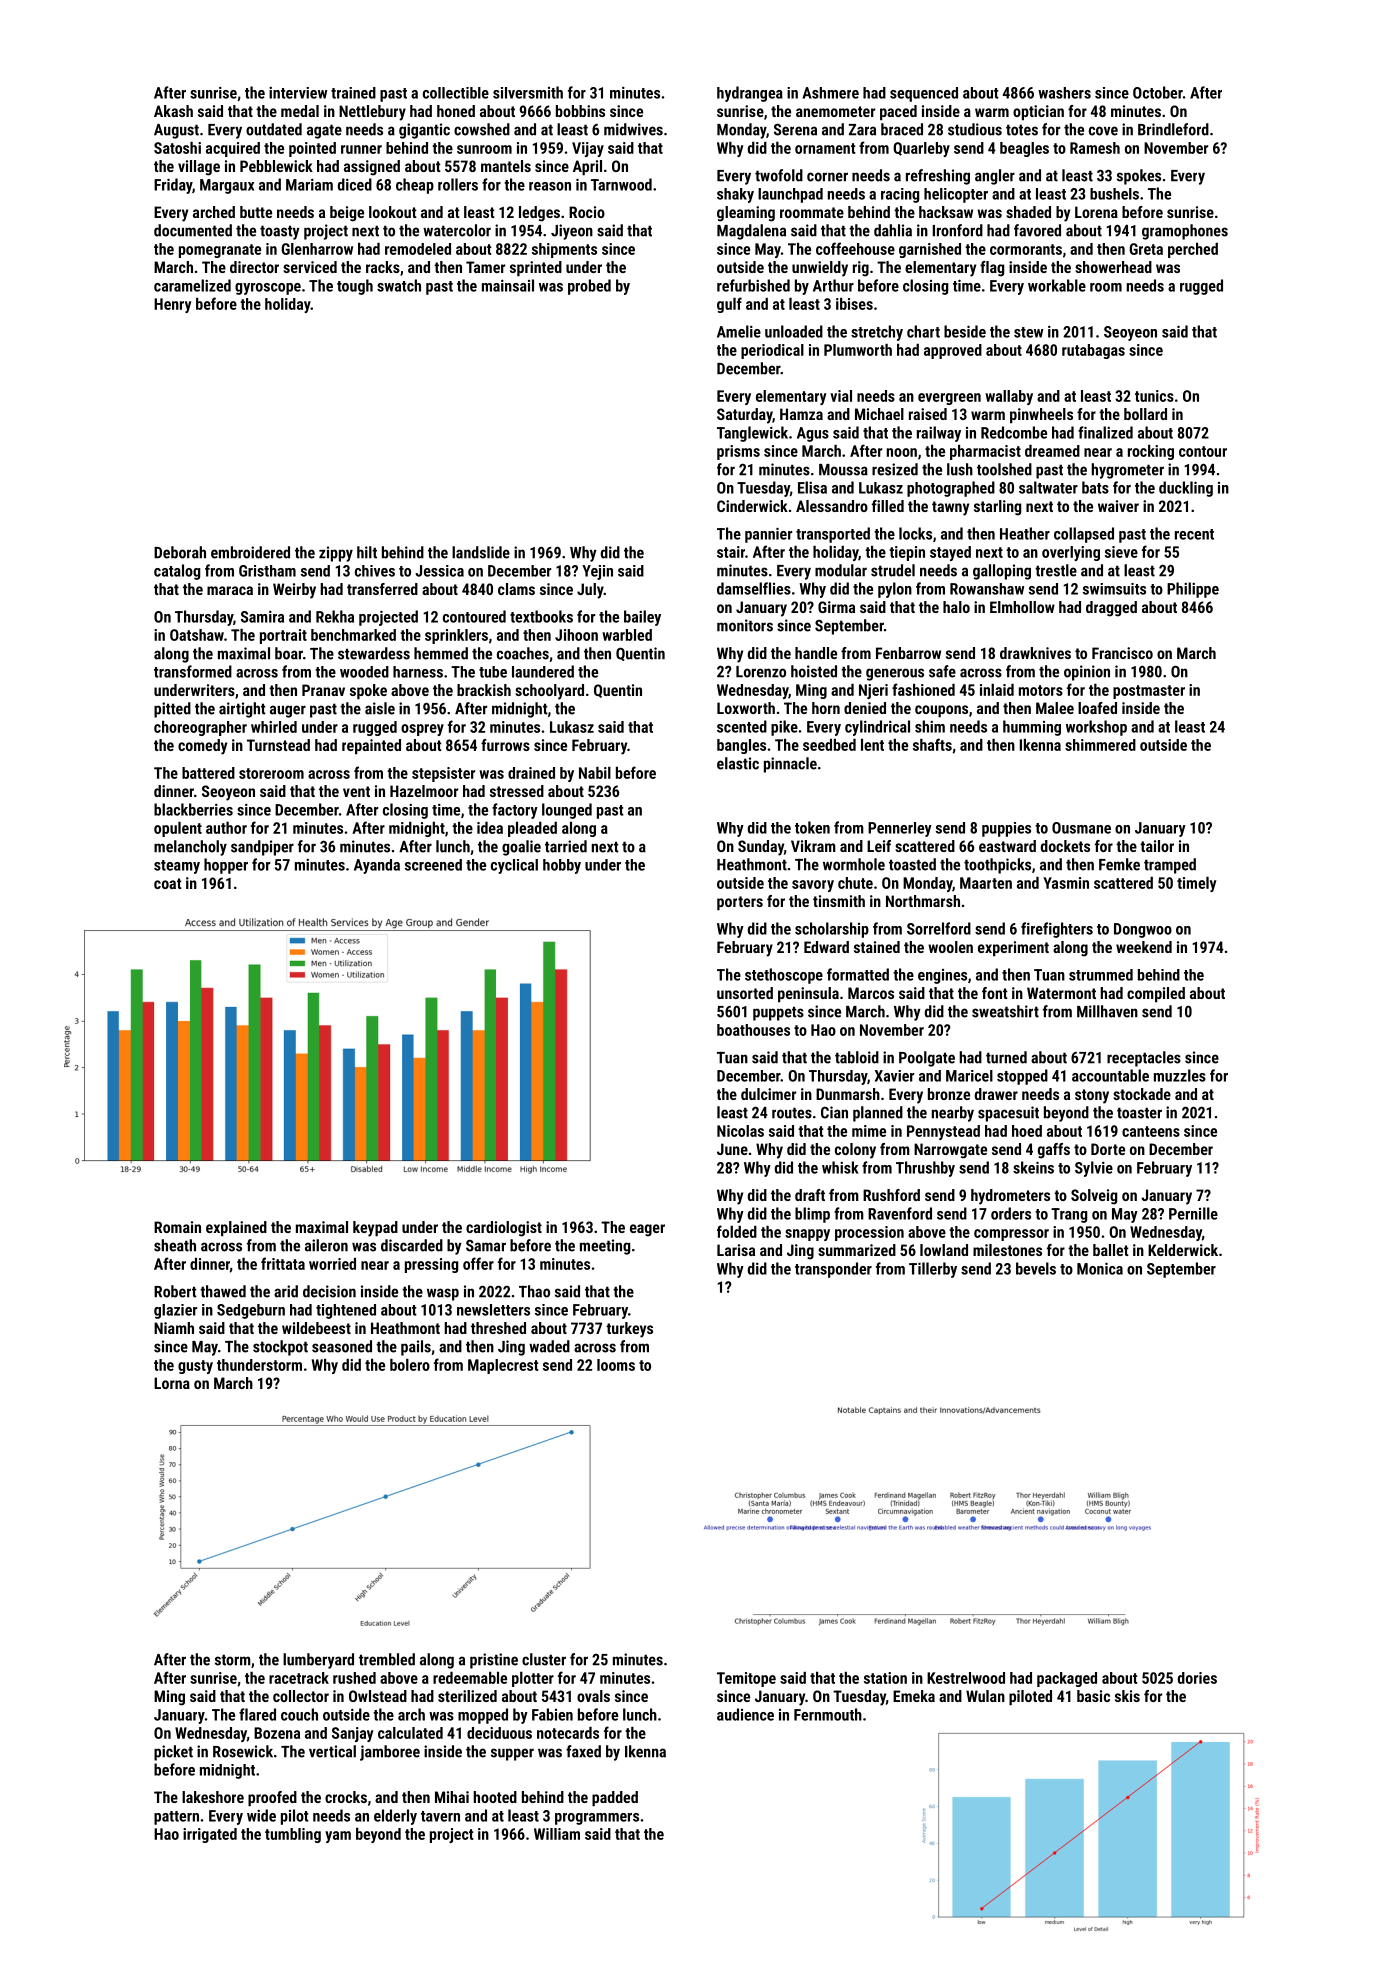  What do you see at coordinates (830, 93) in the image?
I see `Ashmere` at bounding box center [830, 93].
